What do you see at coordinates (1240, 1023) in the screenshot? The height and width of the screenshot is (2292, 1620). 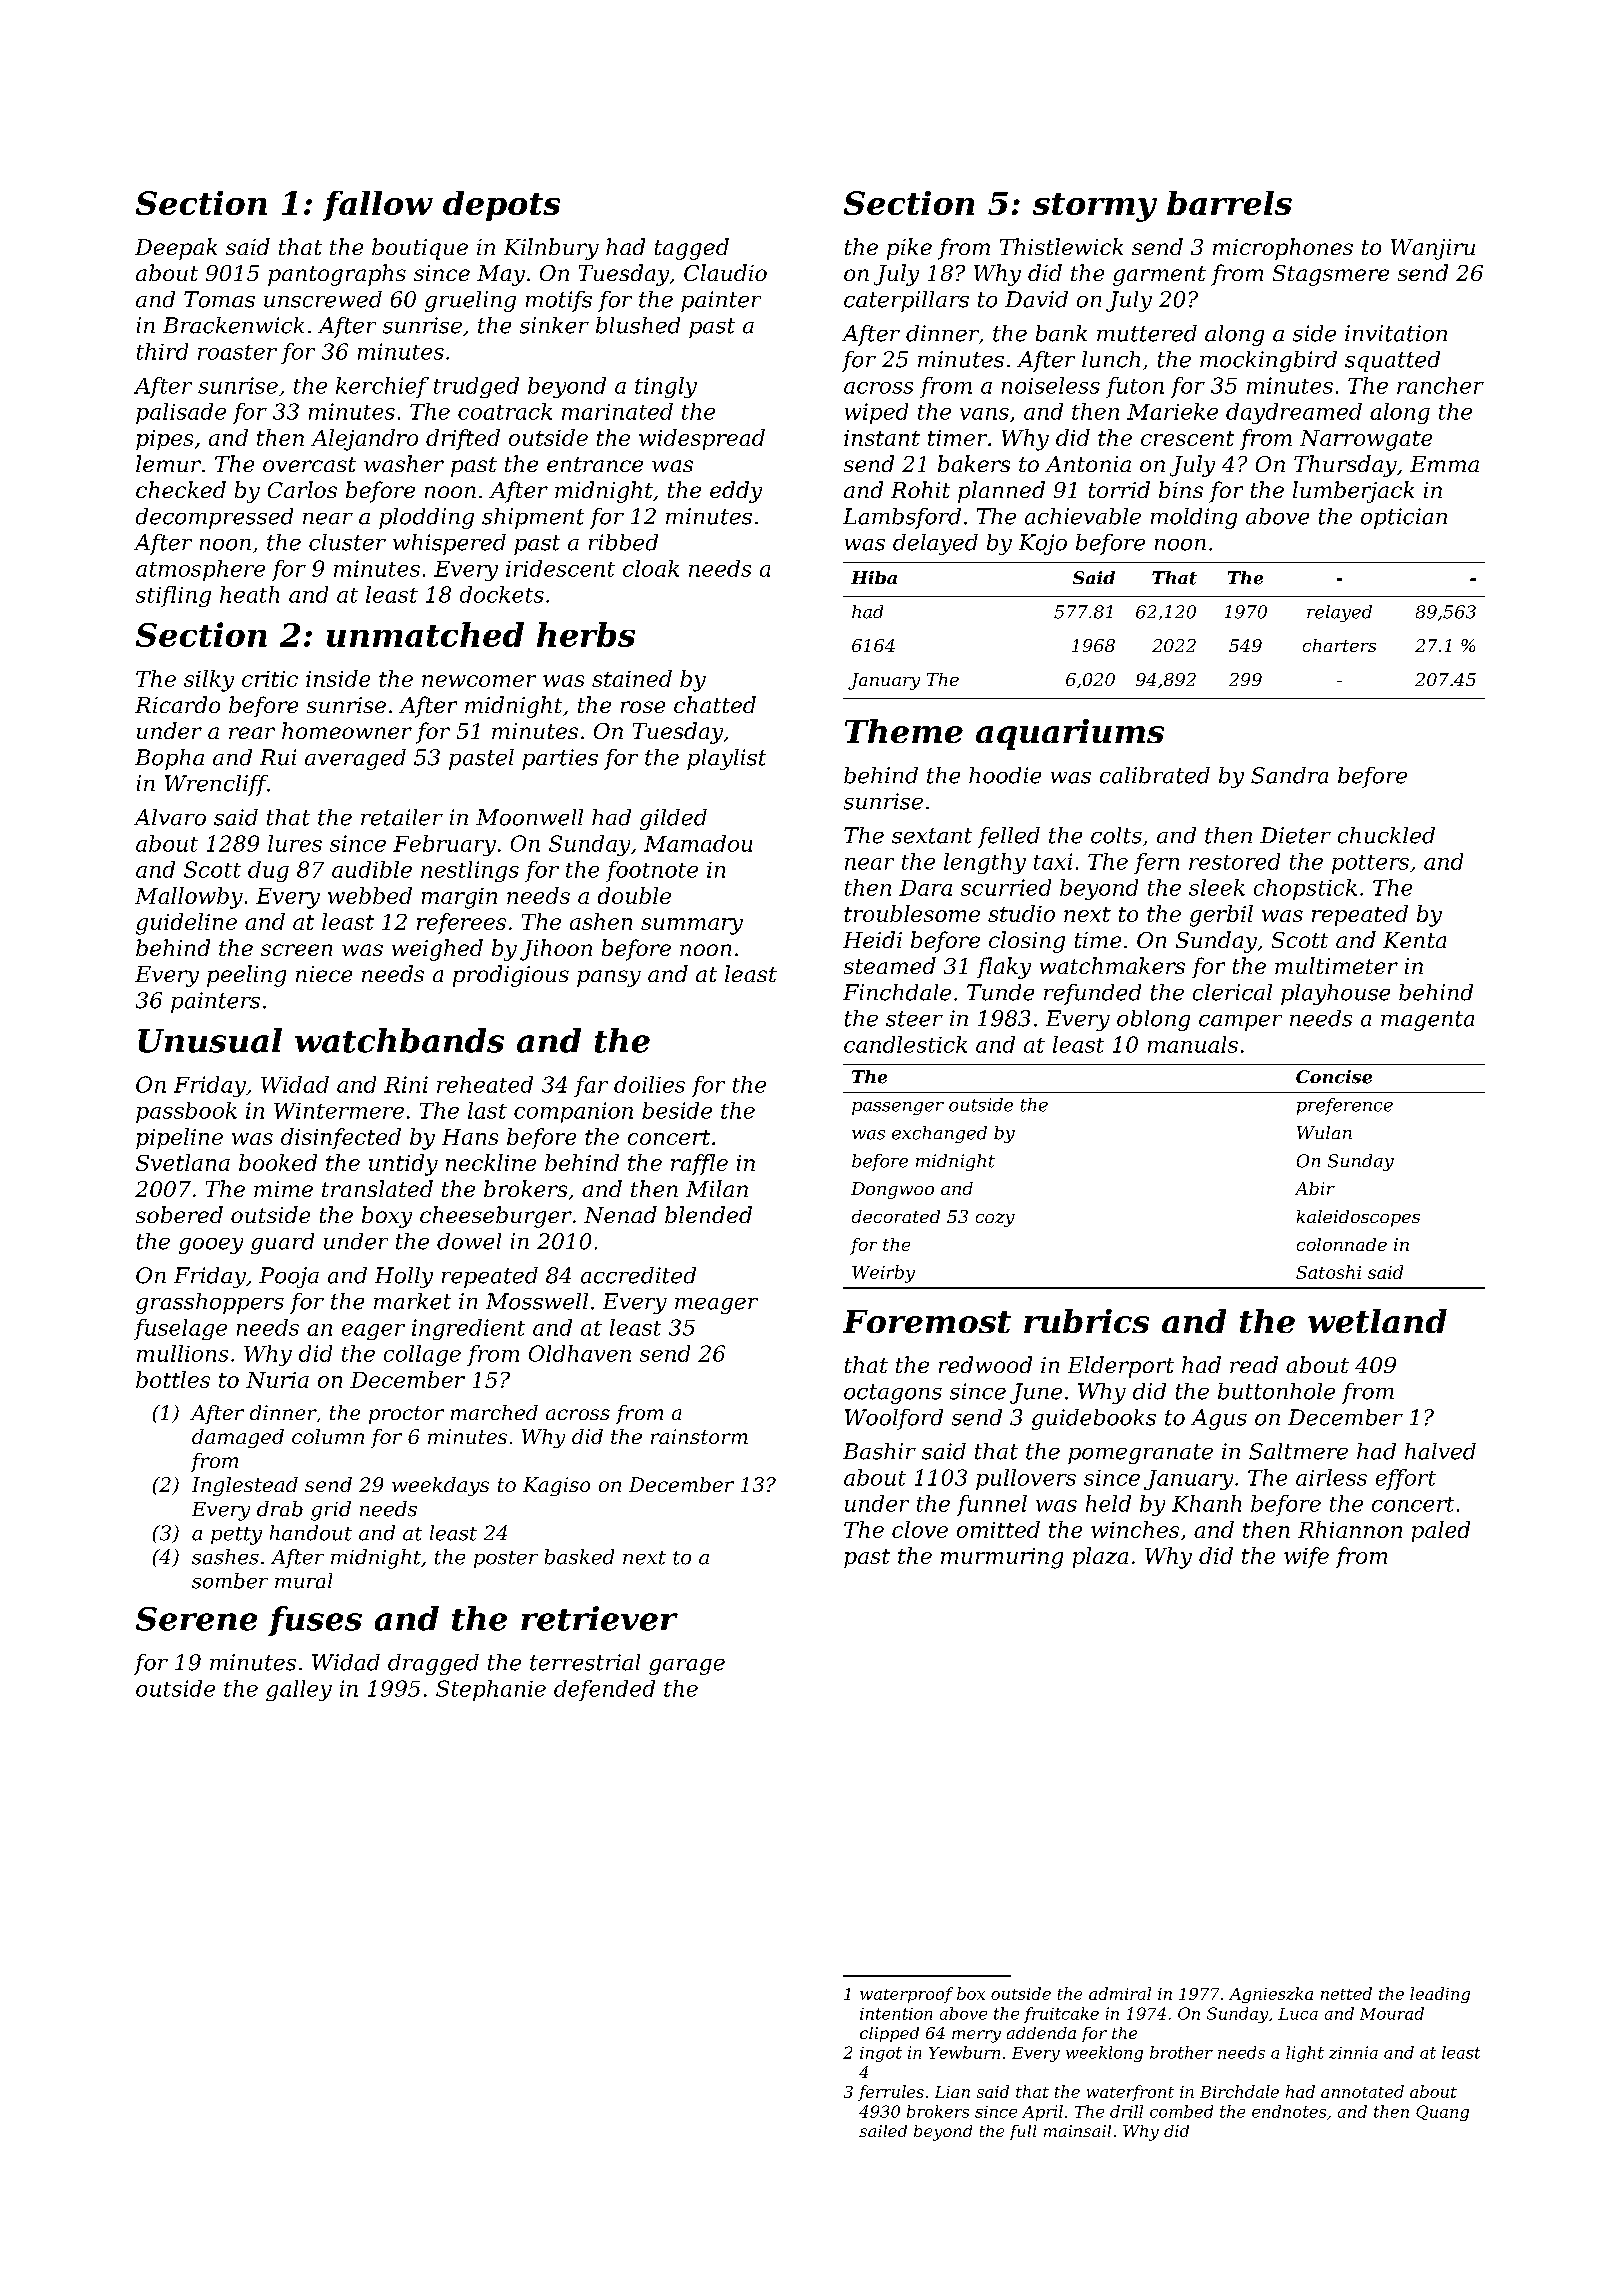 I see `camper` at bounding box center [1240, 1023].
